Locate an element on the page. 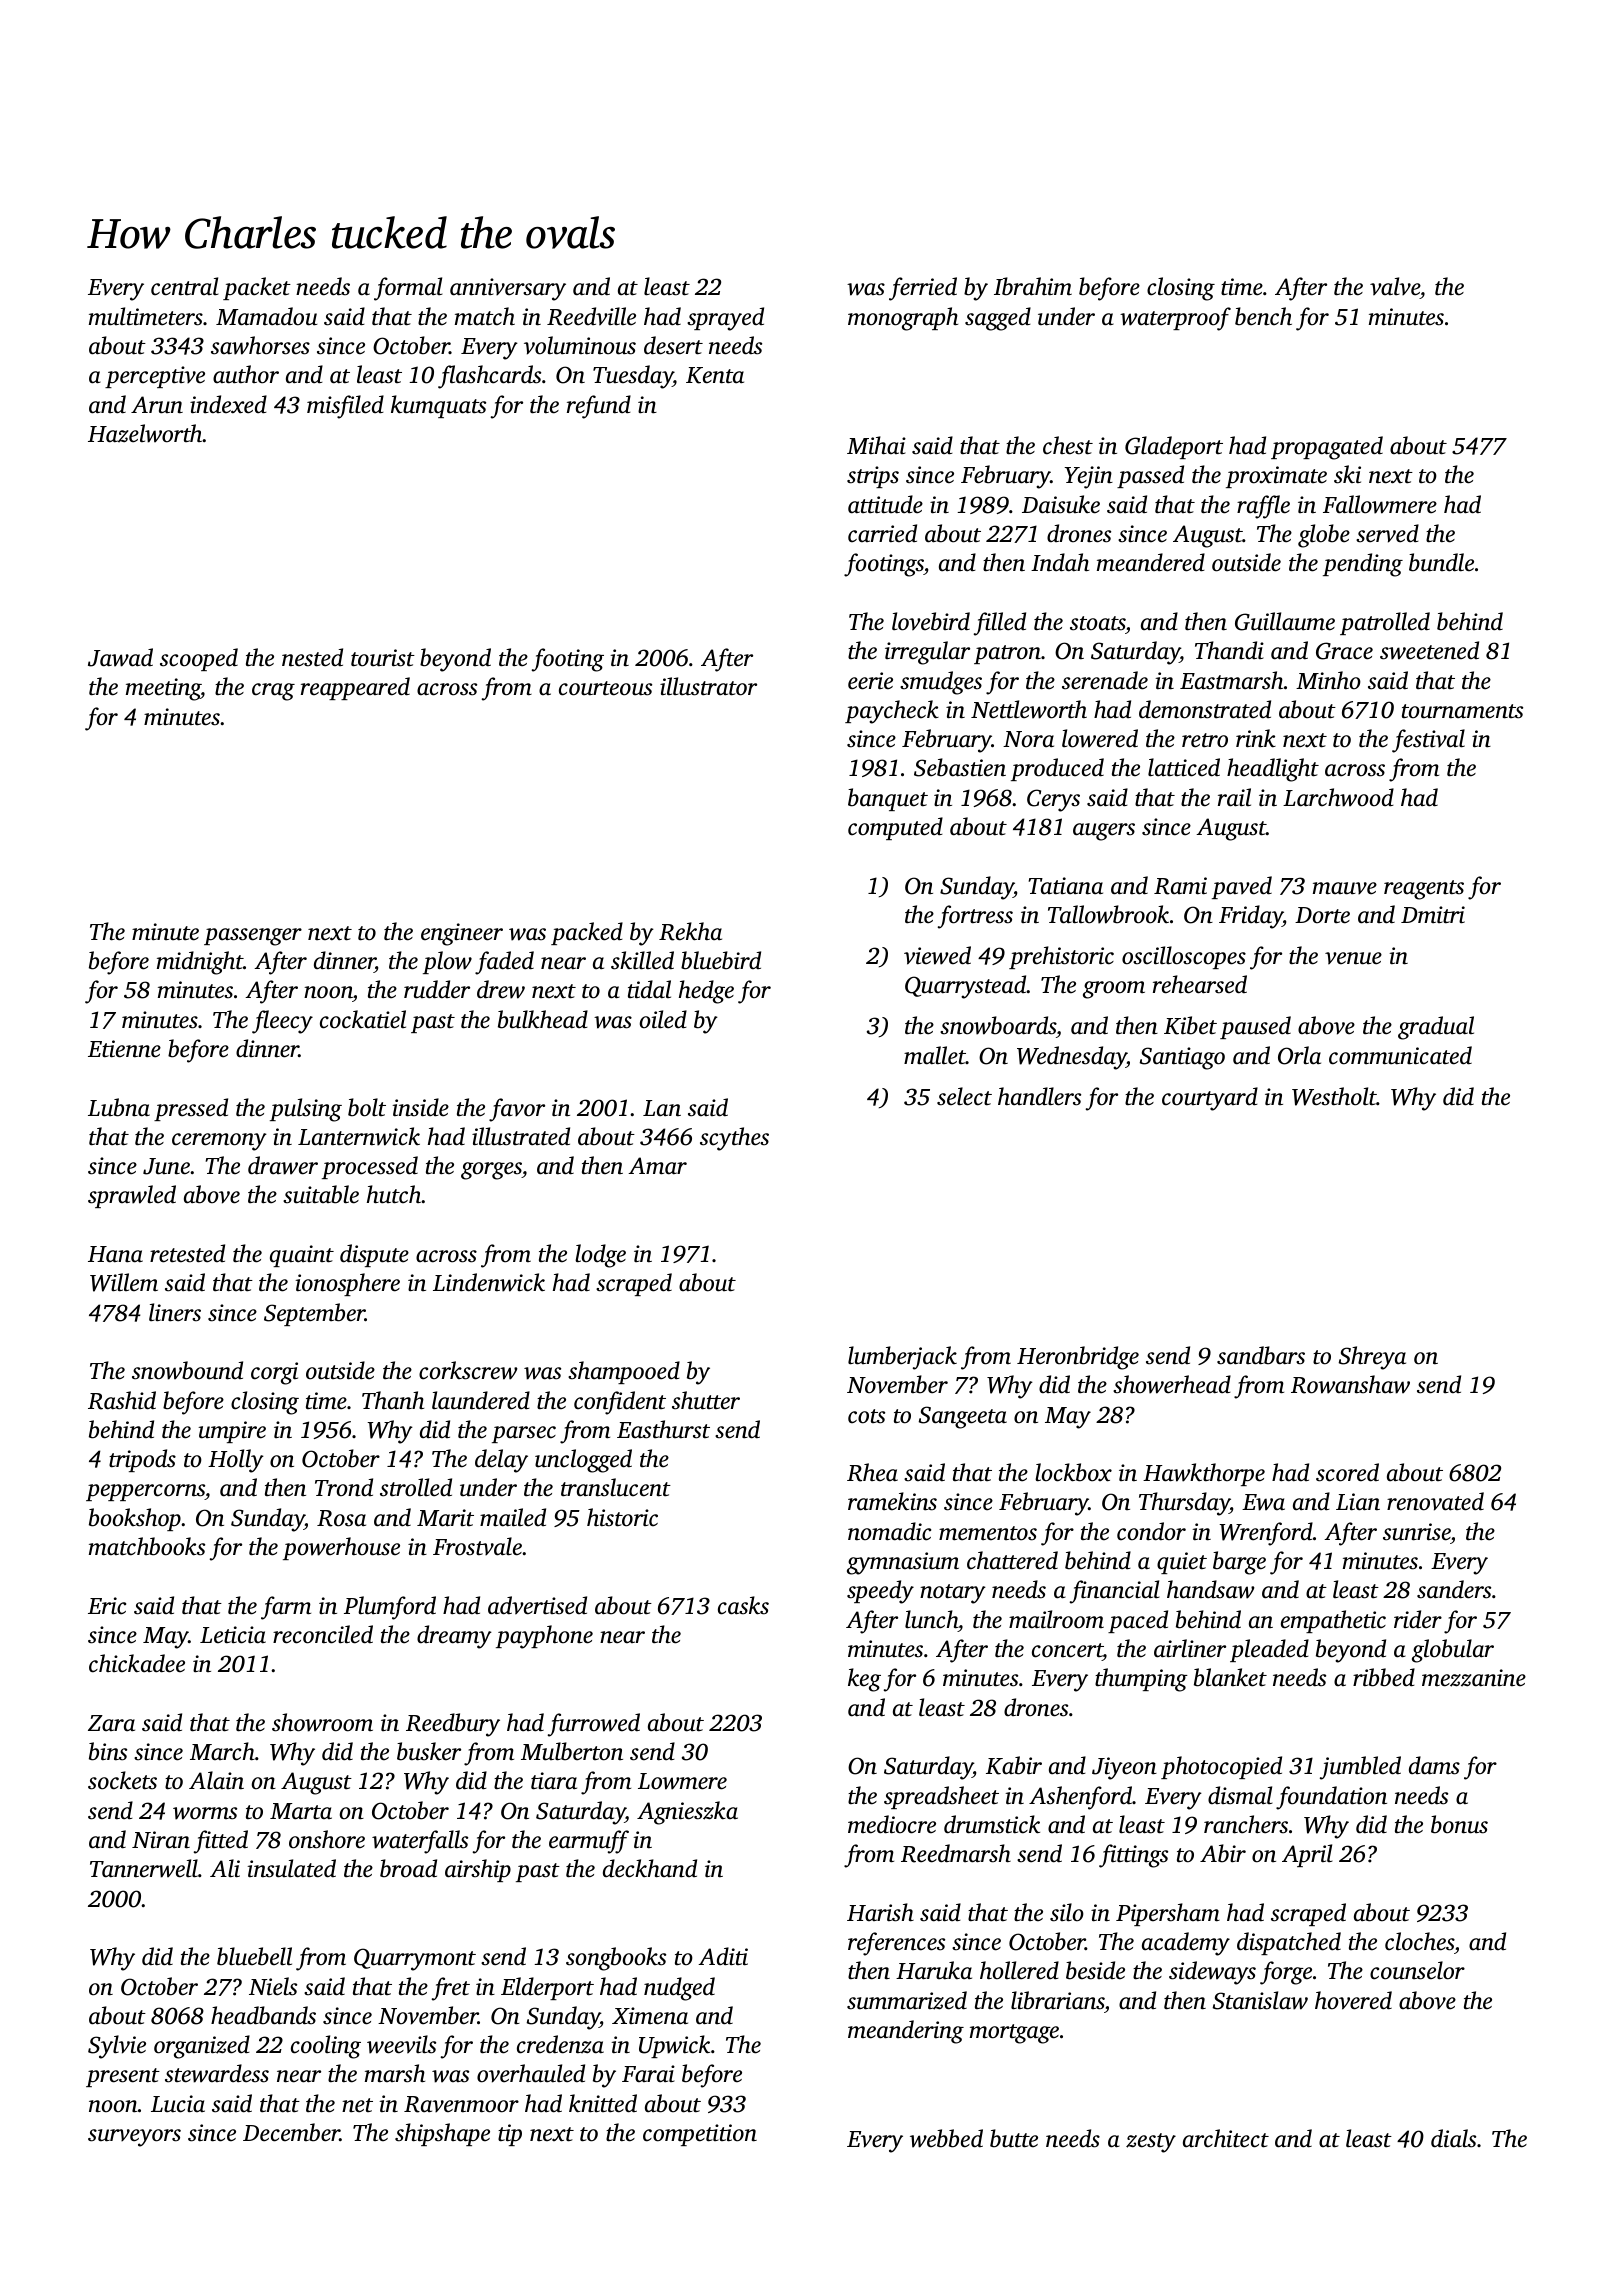 The width and height of the document is (1620, 2292). butte is located at coordinates (1014, 2138).
